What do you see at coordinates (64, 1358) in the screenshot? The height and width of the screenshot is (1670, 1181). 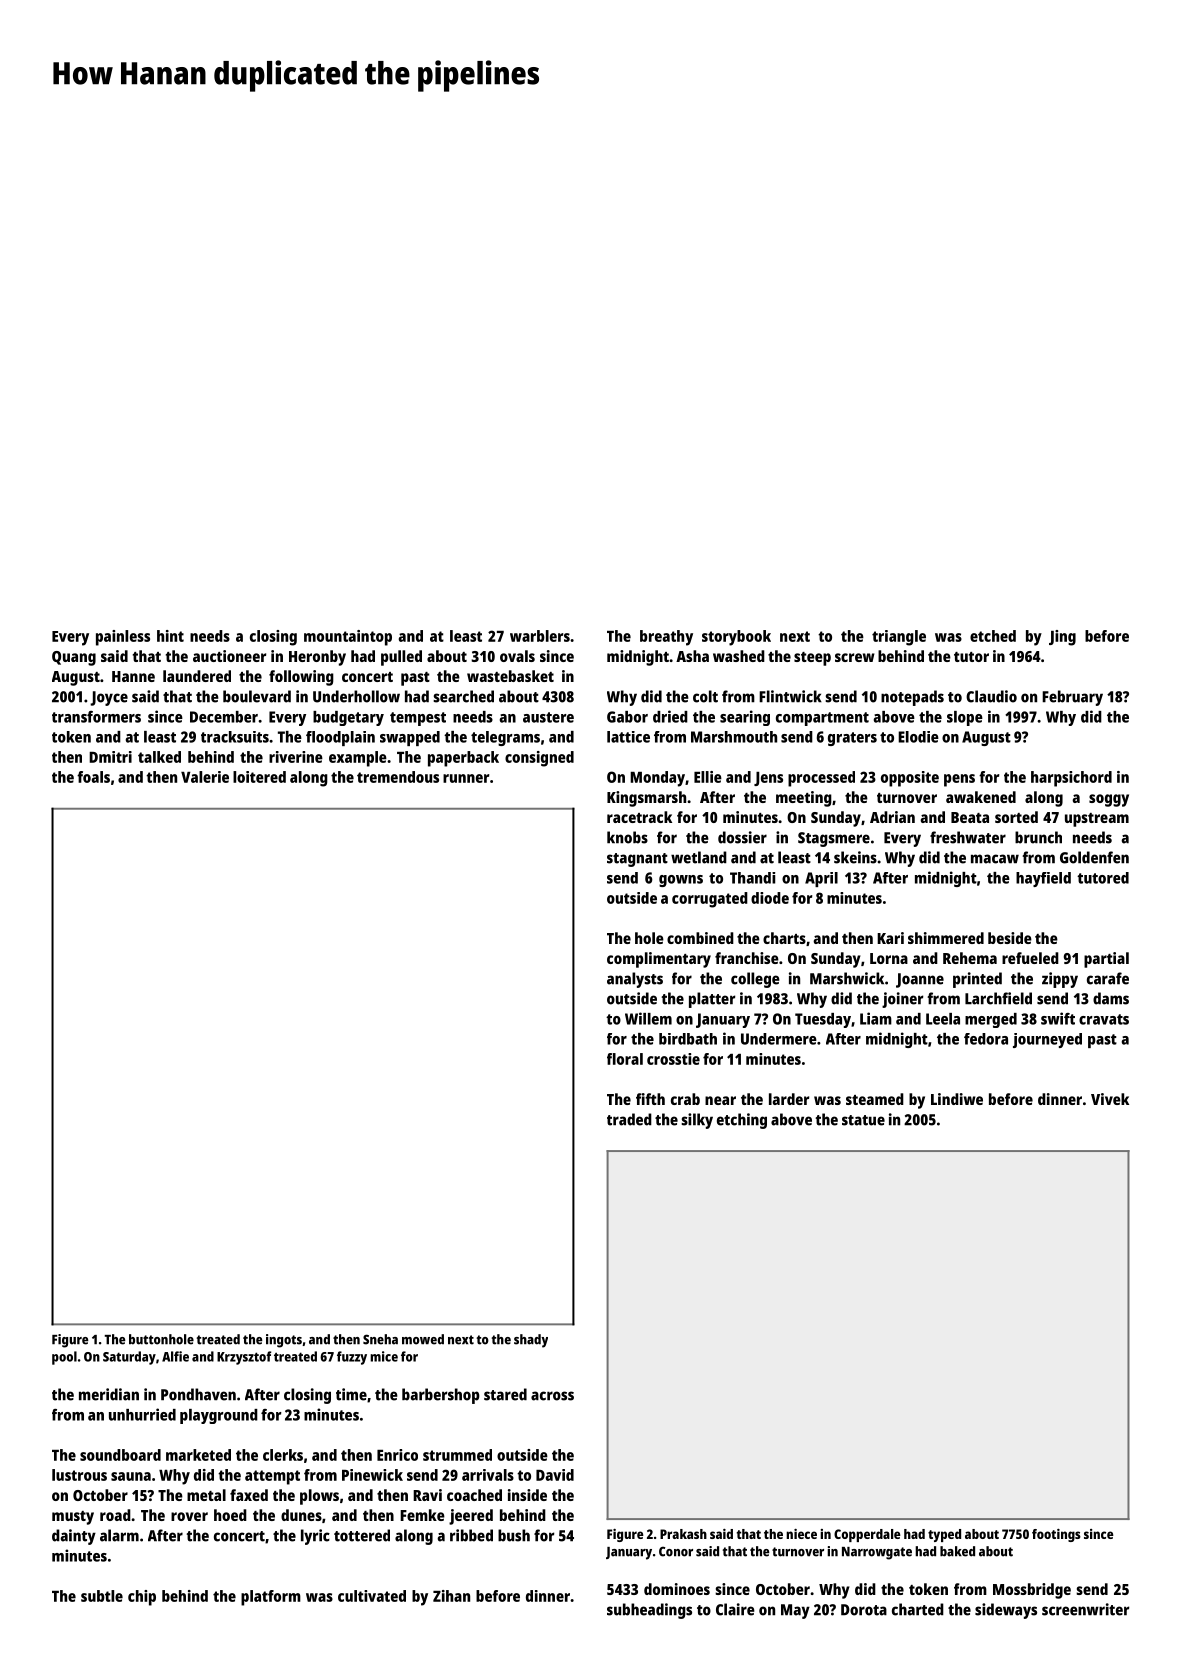 I see `pool` at bounding box center [64, 1358].
